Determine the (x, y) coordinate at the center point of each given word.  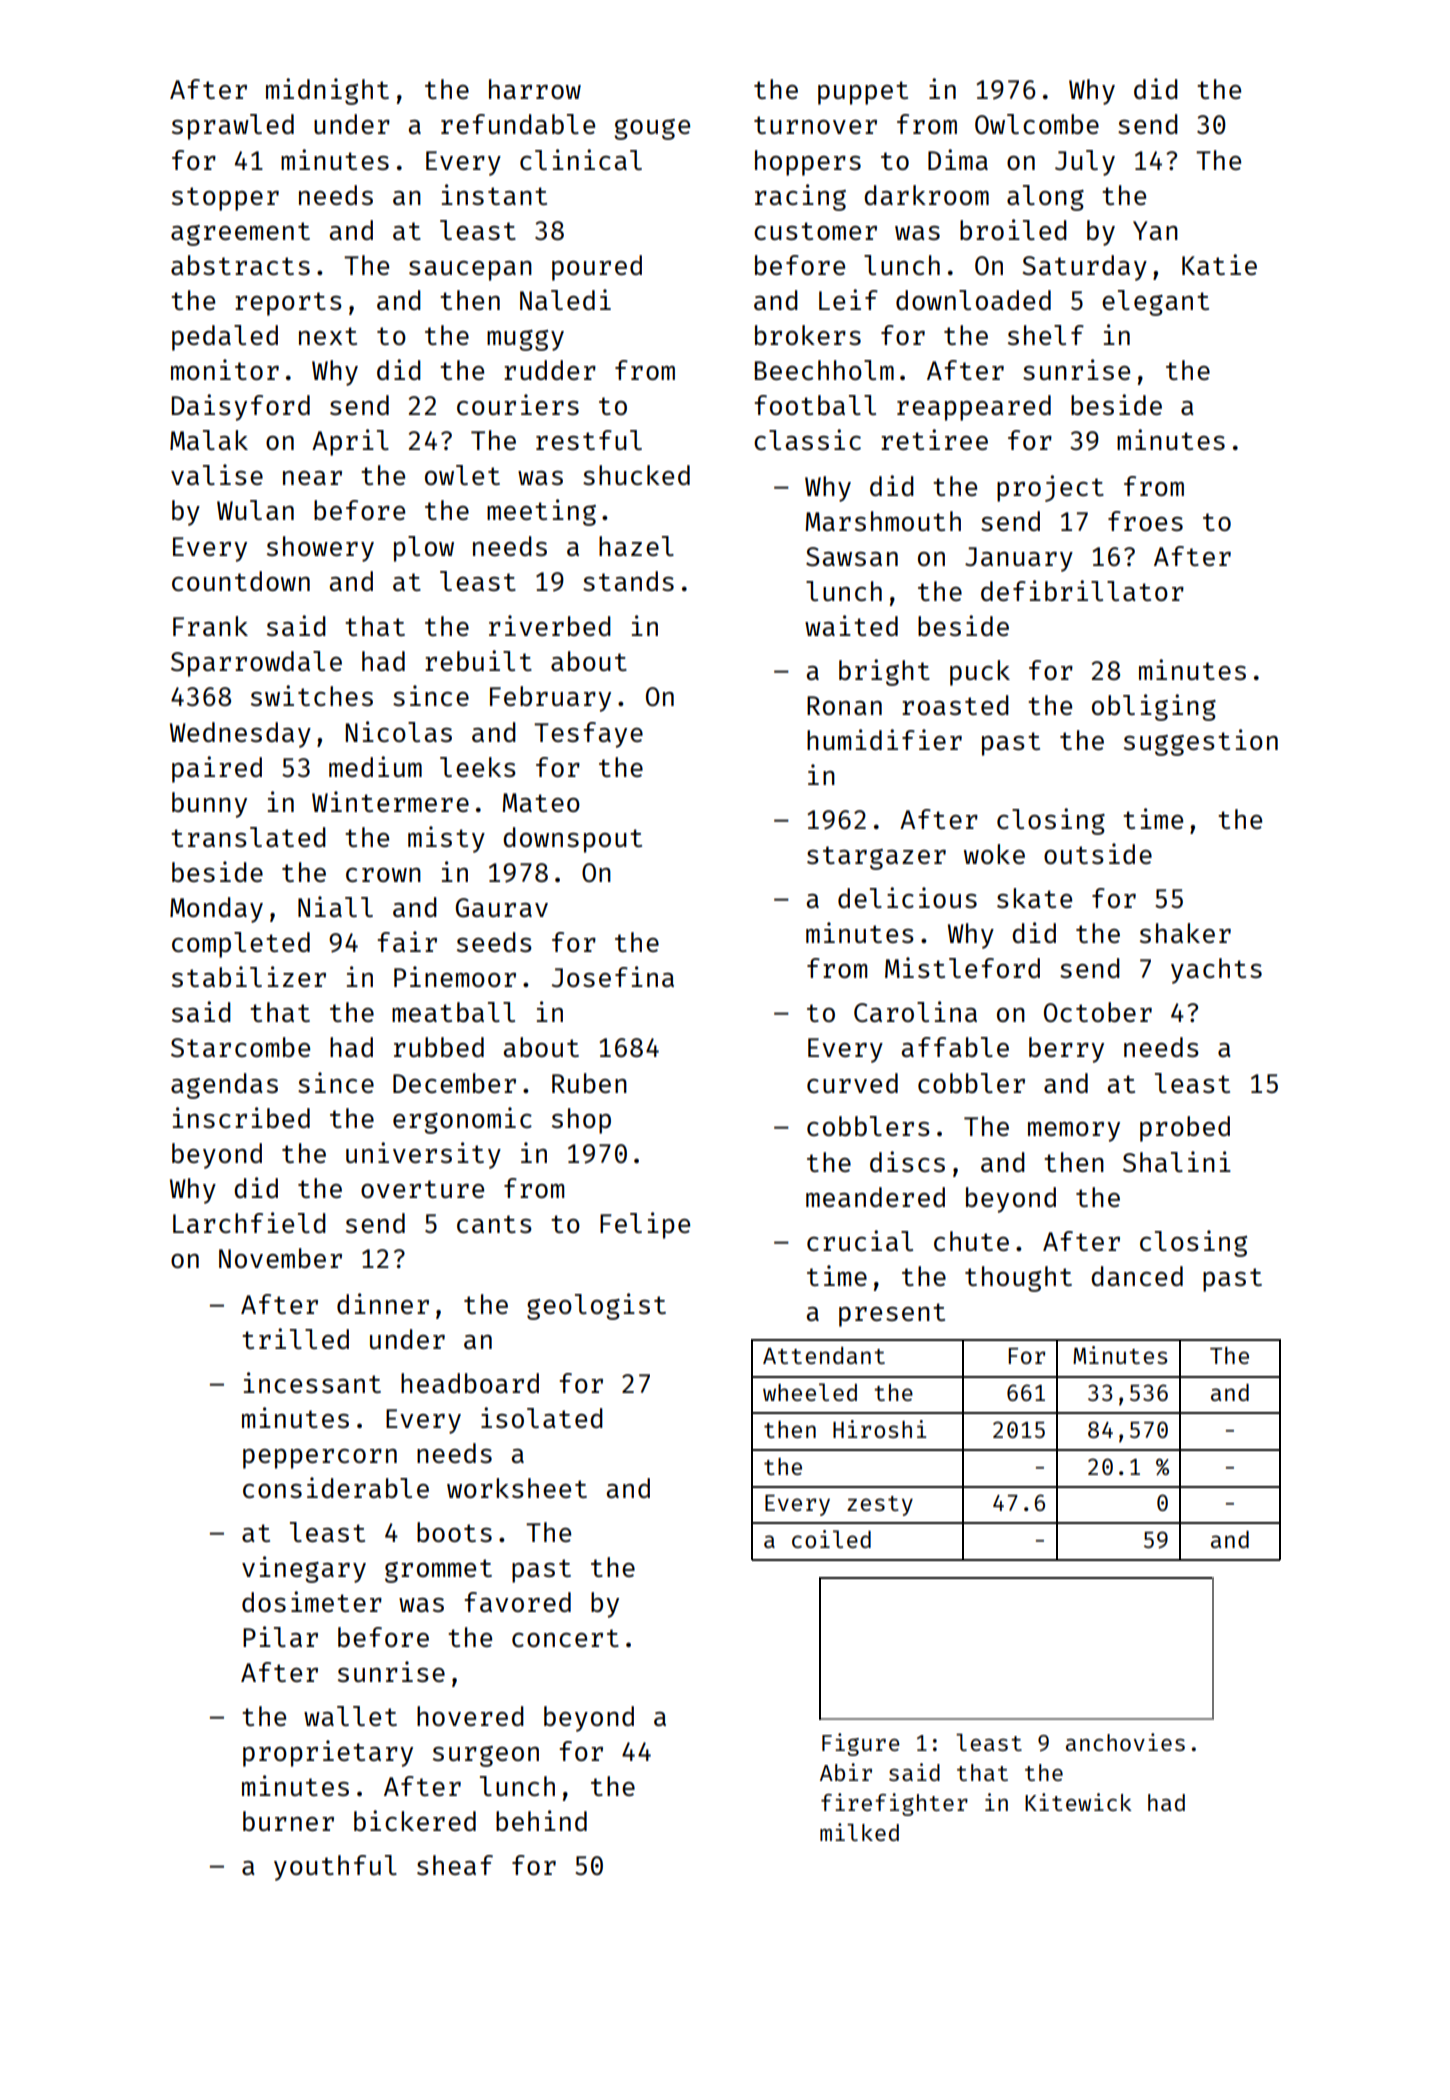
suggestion (1201, 742)
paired (217, 769)
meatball (453, 1012)
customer (815, 231)
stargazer (876, 858)
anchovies (1125, 1742)
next (328, 336)
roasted (955, 705)
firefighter (894, 1804)
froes (1145, 521)
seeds (494, 942)
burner (288, 1821)
